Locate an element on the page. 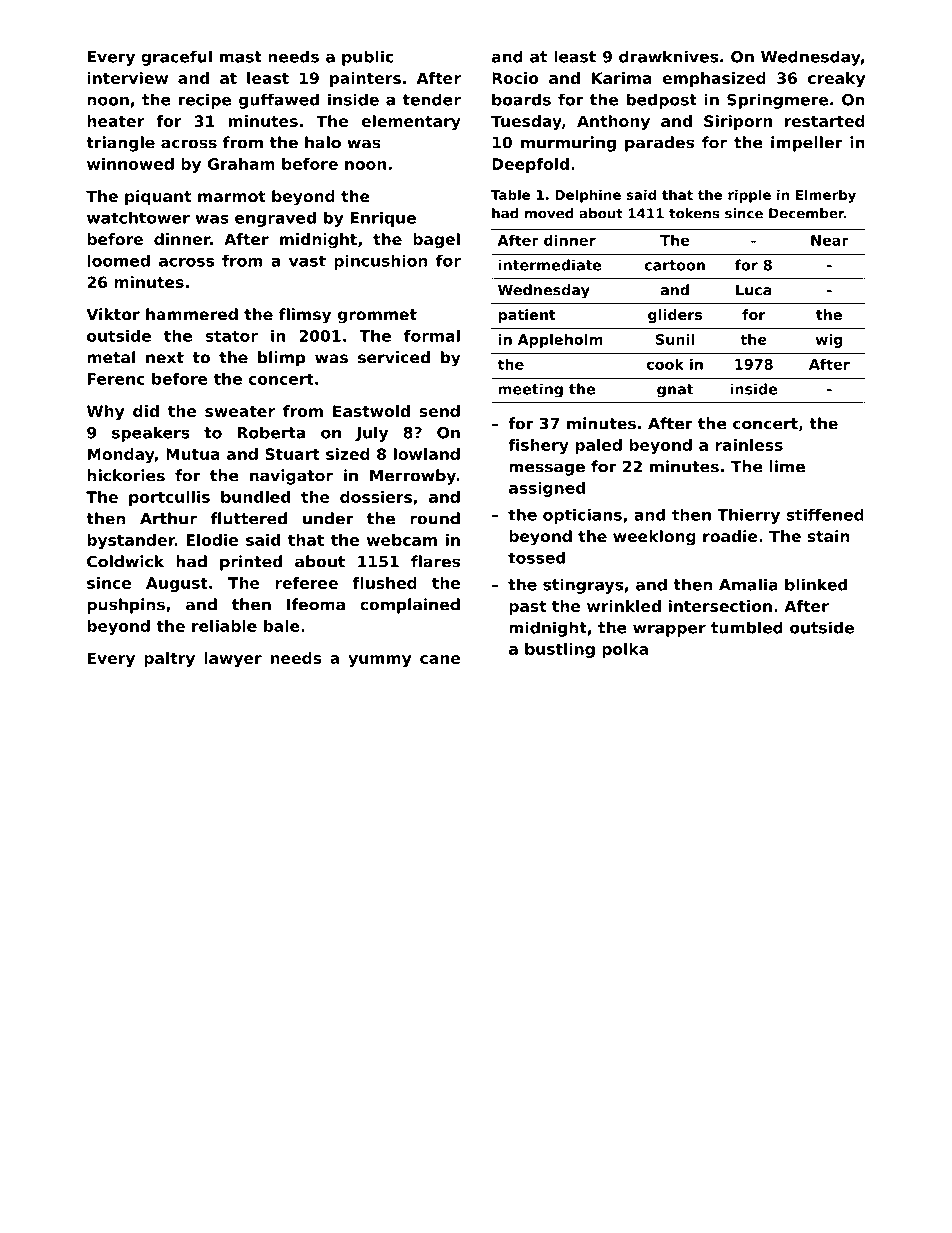 The image size is (952, 1233). intersection is located at coordinates (720, 606).
